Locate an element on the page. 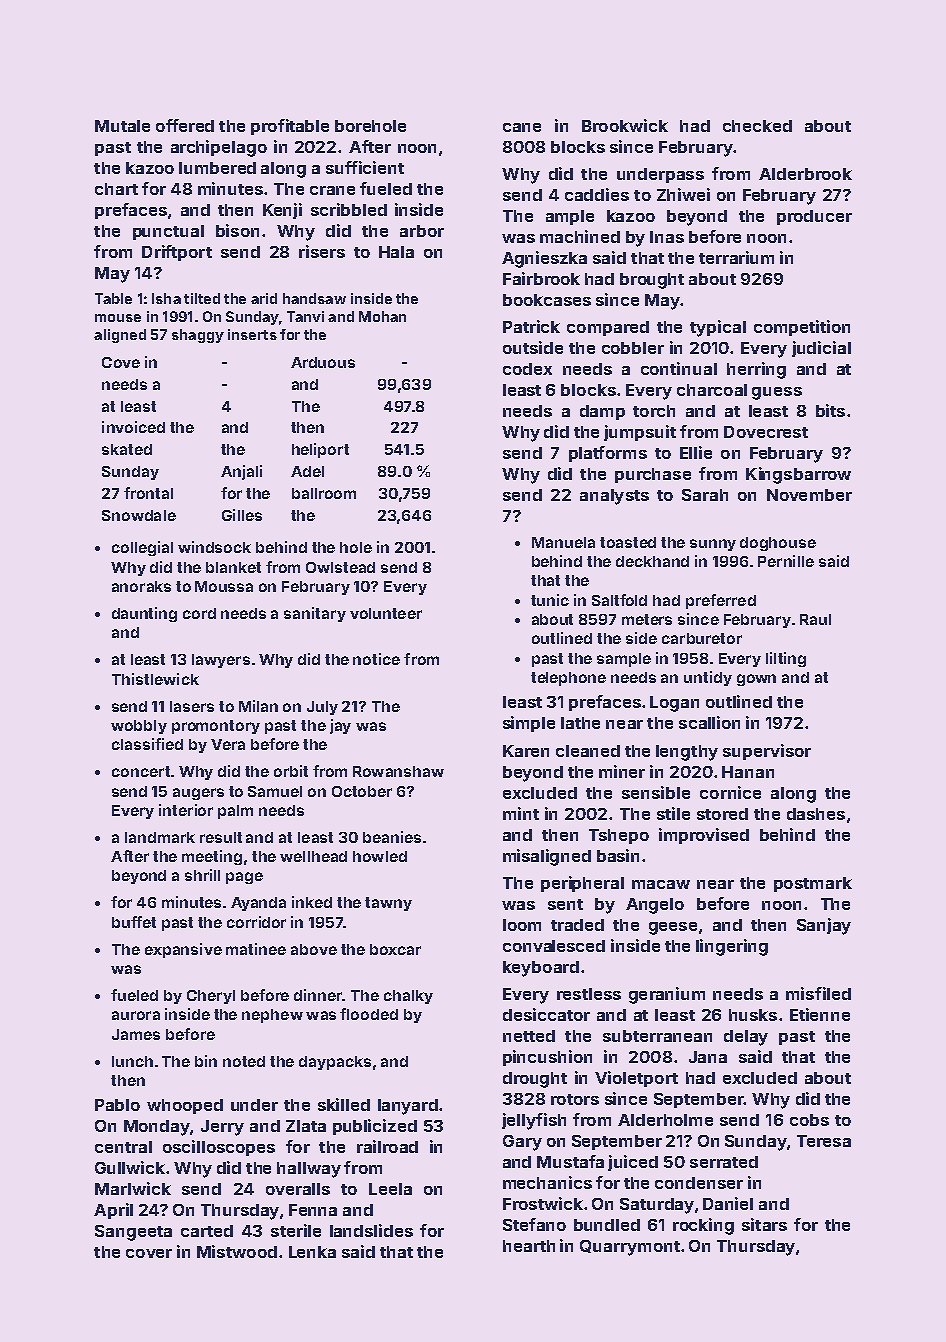  codex is located at coordinates (527, 369).
